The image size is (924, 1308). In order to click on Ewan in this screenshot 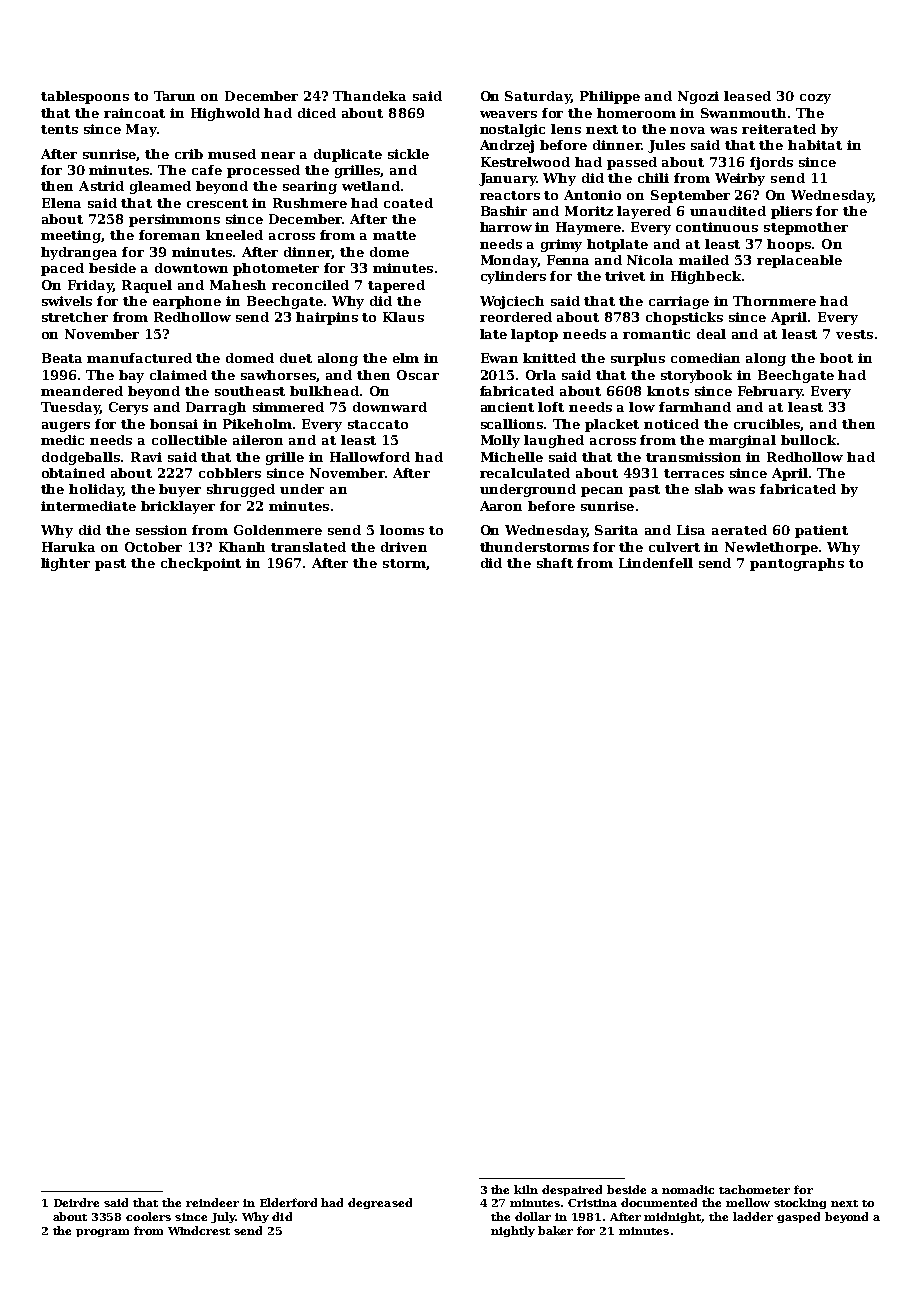, I will do `click(499, 358)`.
